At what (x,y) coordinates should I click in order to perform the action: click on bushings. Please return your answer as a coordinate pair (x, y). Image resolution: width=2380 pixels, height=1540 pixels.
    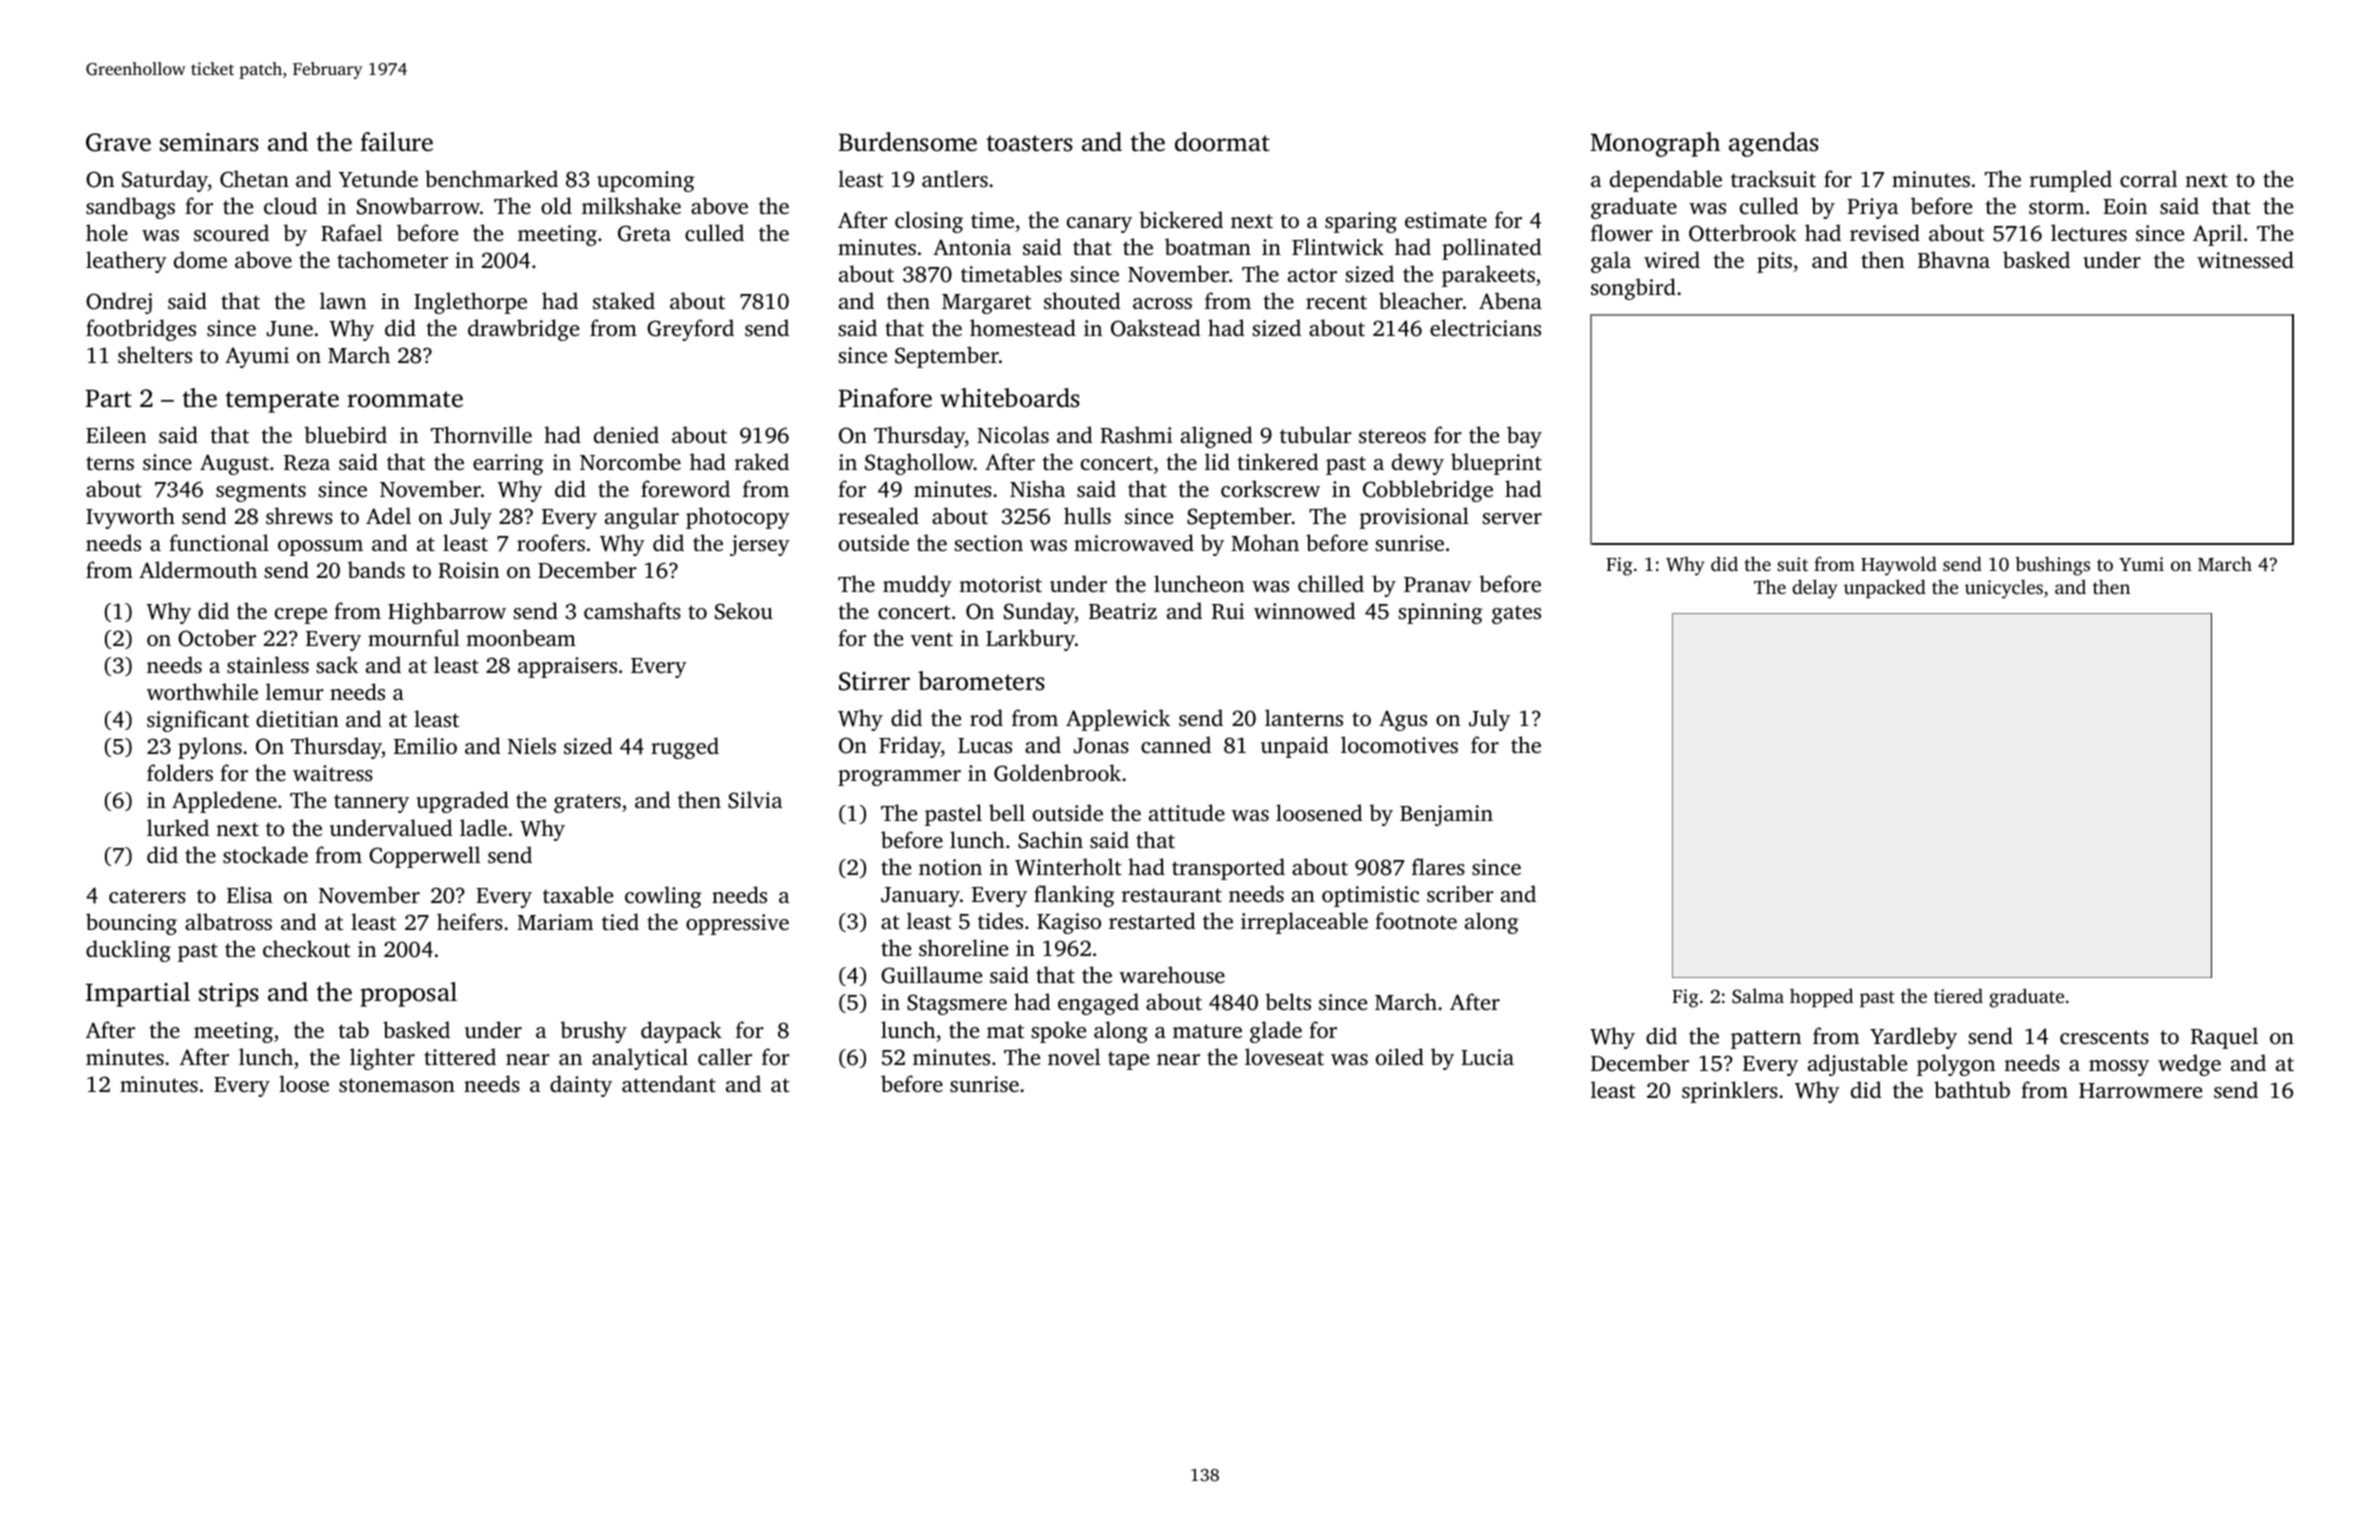
    Looking at the image, I should click on (2052, 566).
